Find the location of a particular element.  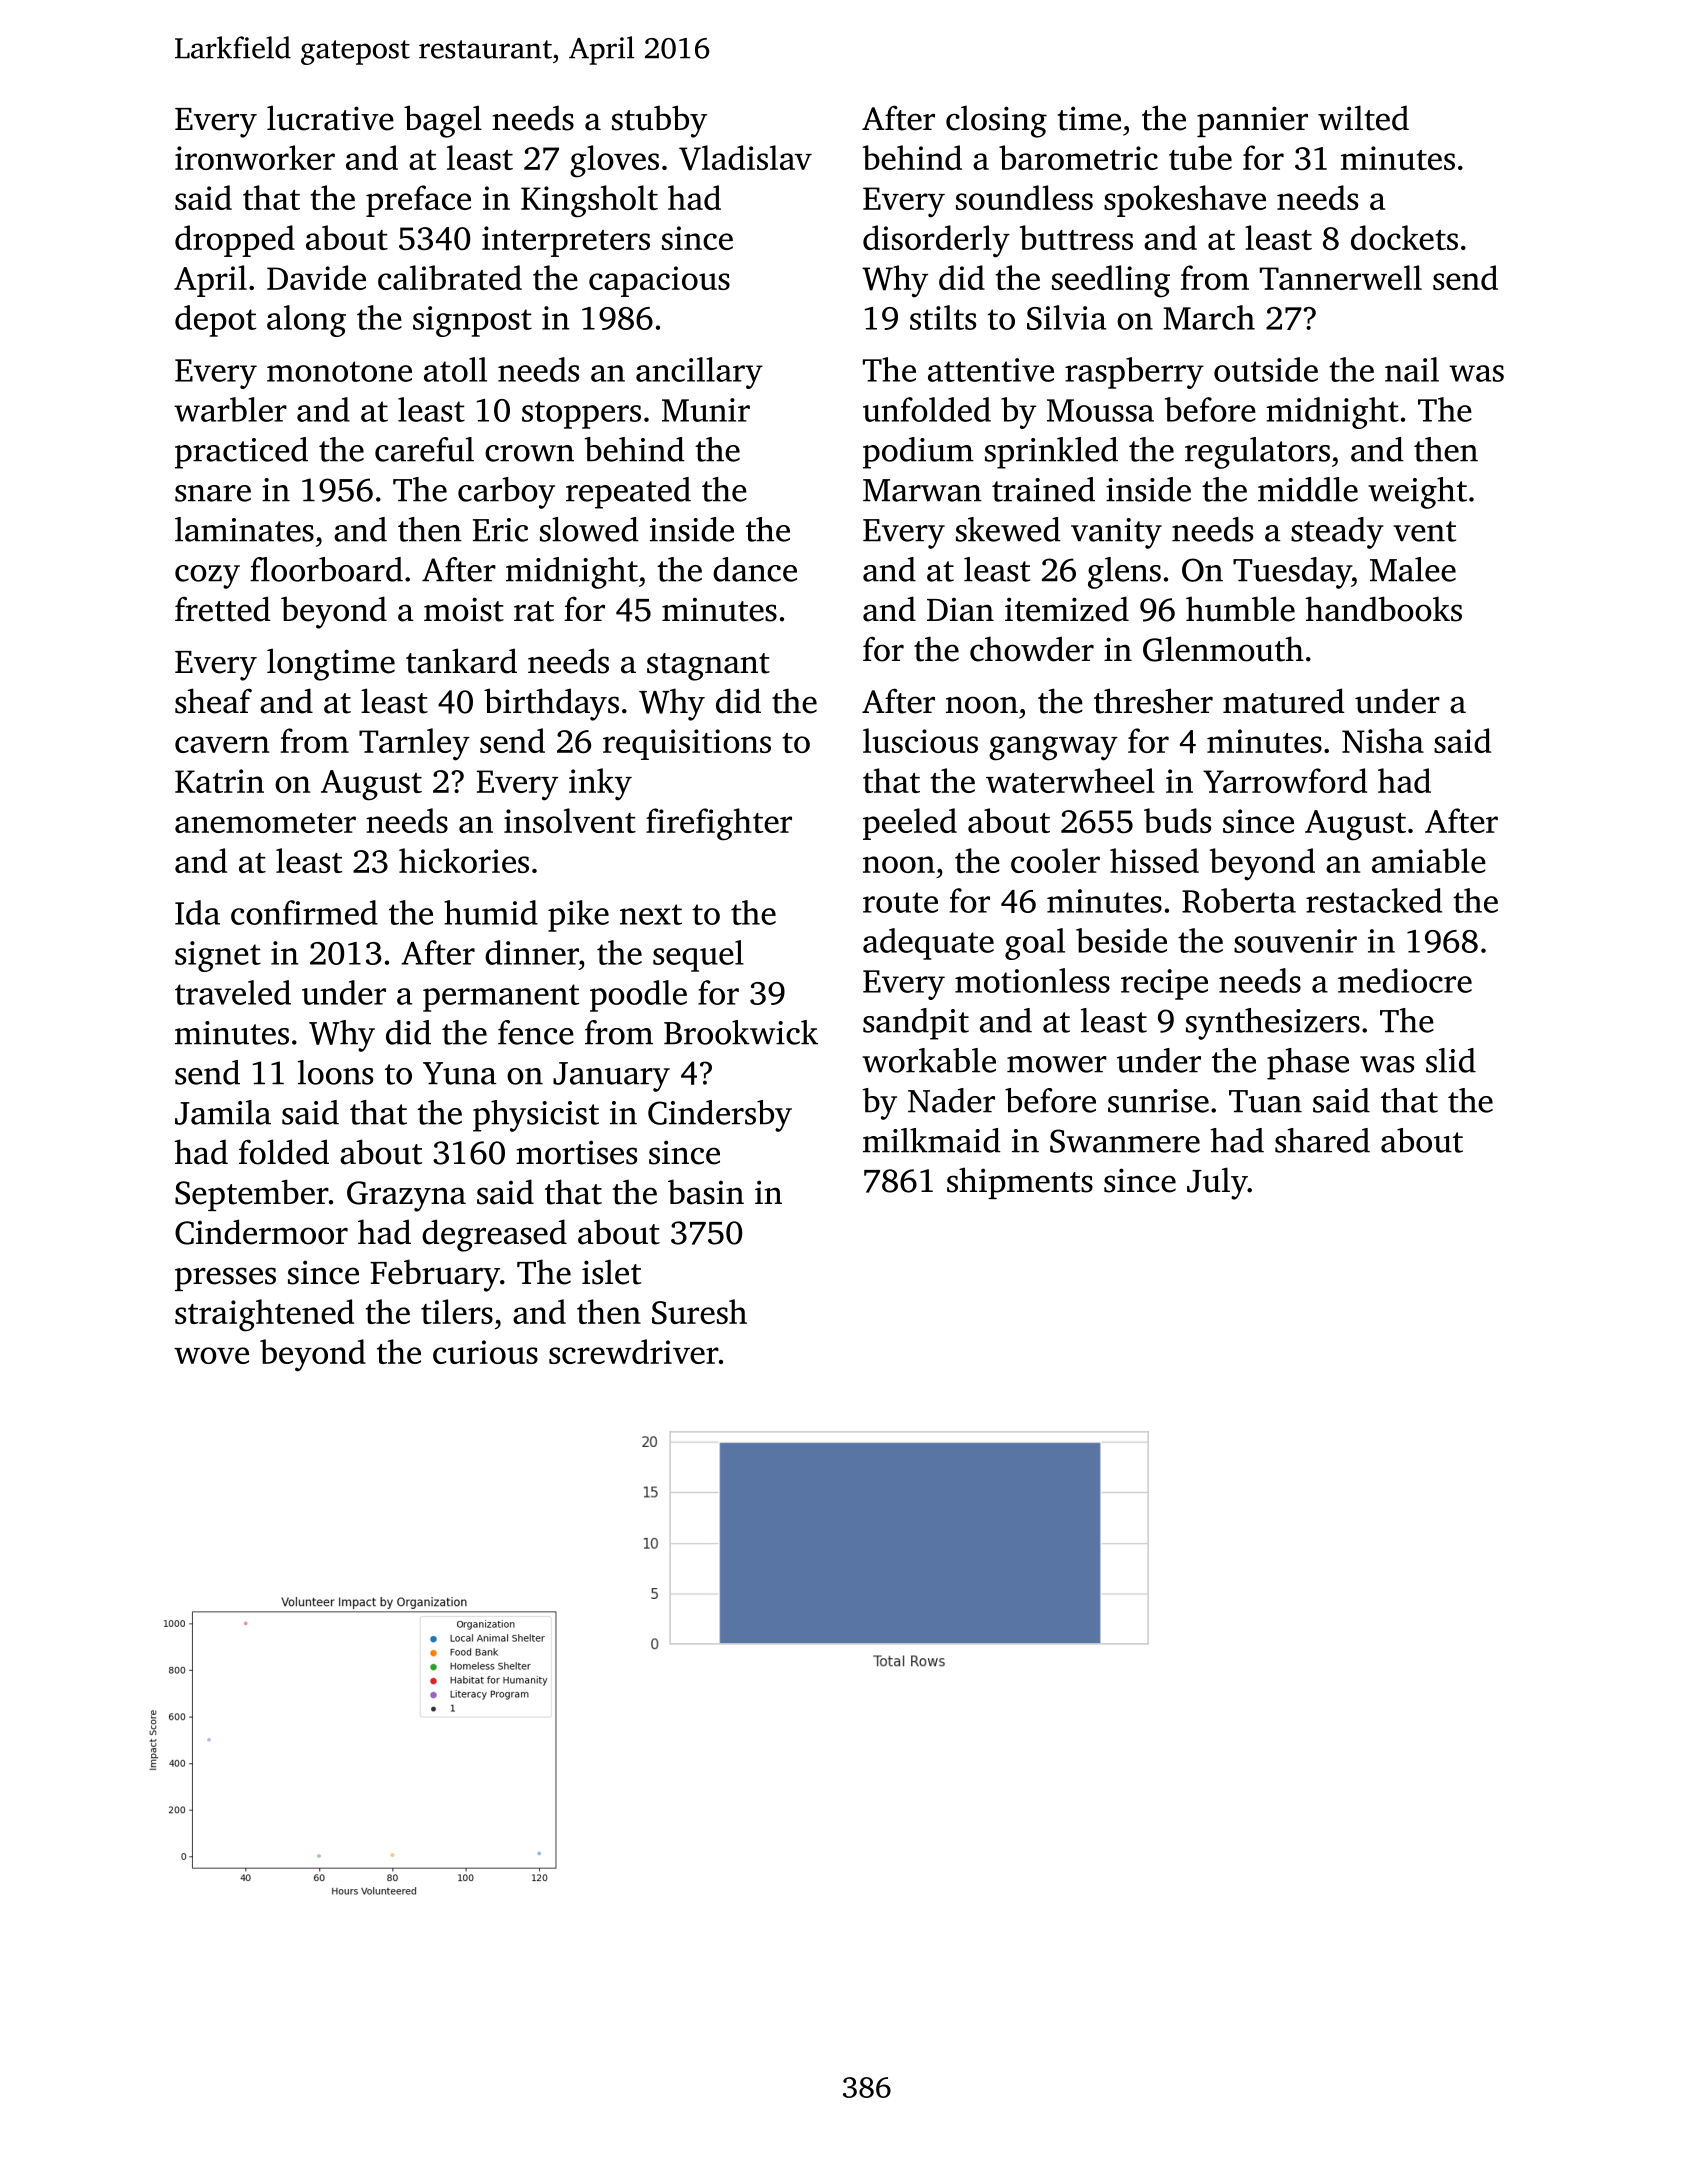

Suresh is located at coordinates (699, 1312).
